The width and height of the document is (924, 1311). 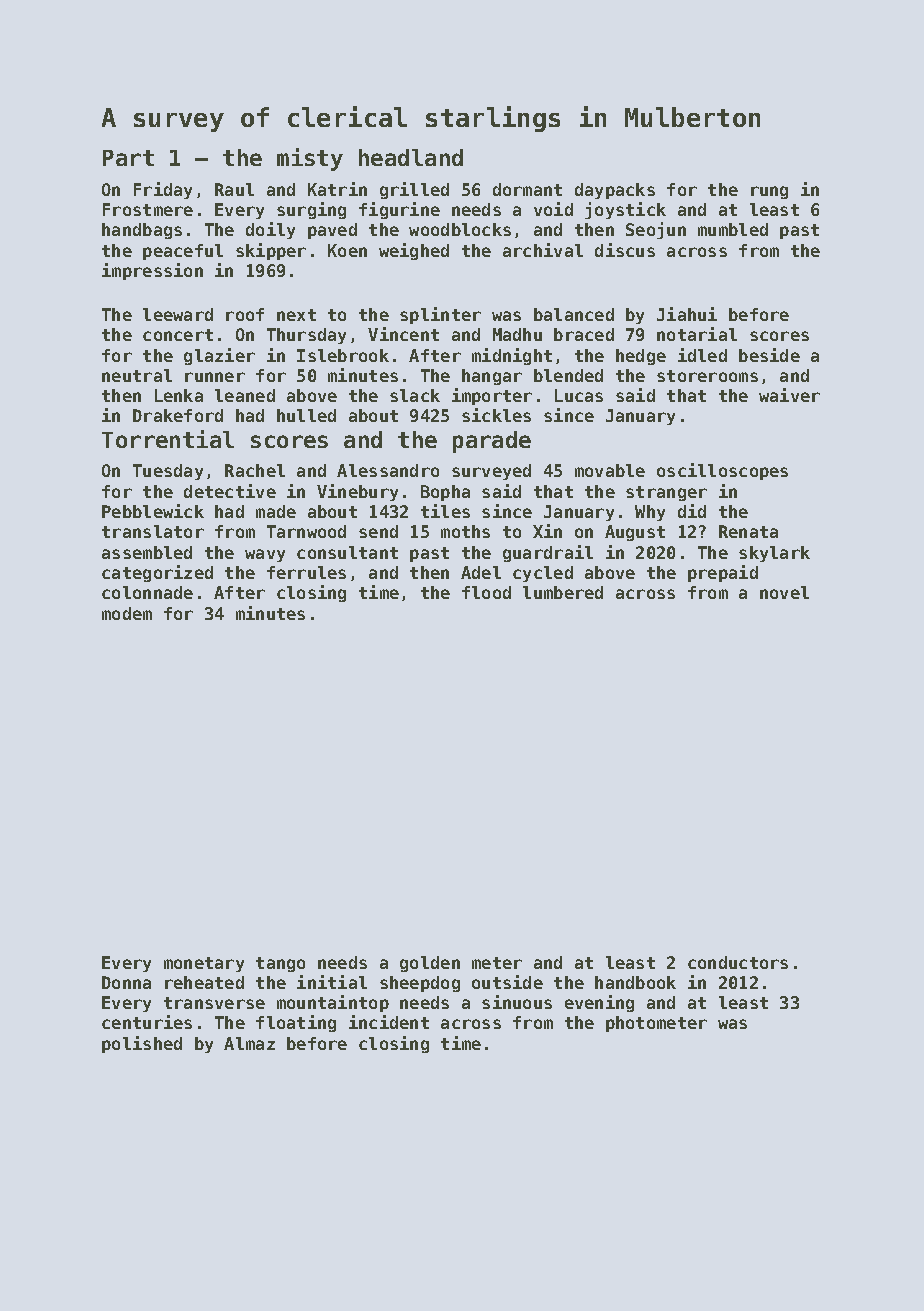 What do you see at coordinates (142, 1044) in the document?
I see `polished` at bounding box center [142, 1044].
